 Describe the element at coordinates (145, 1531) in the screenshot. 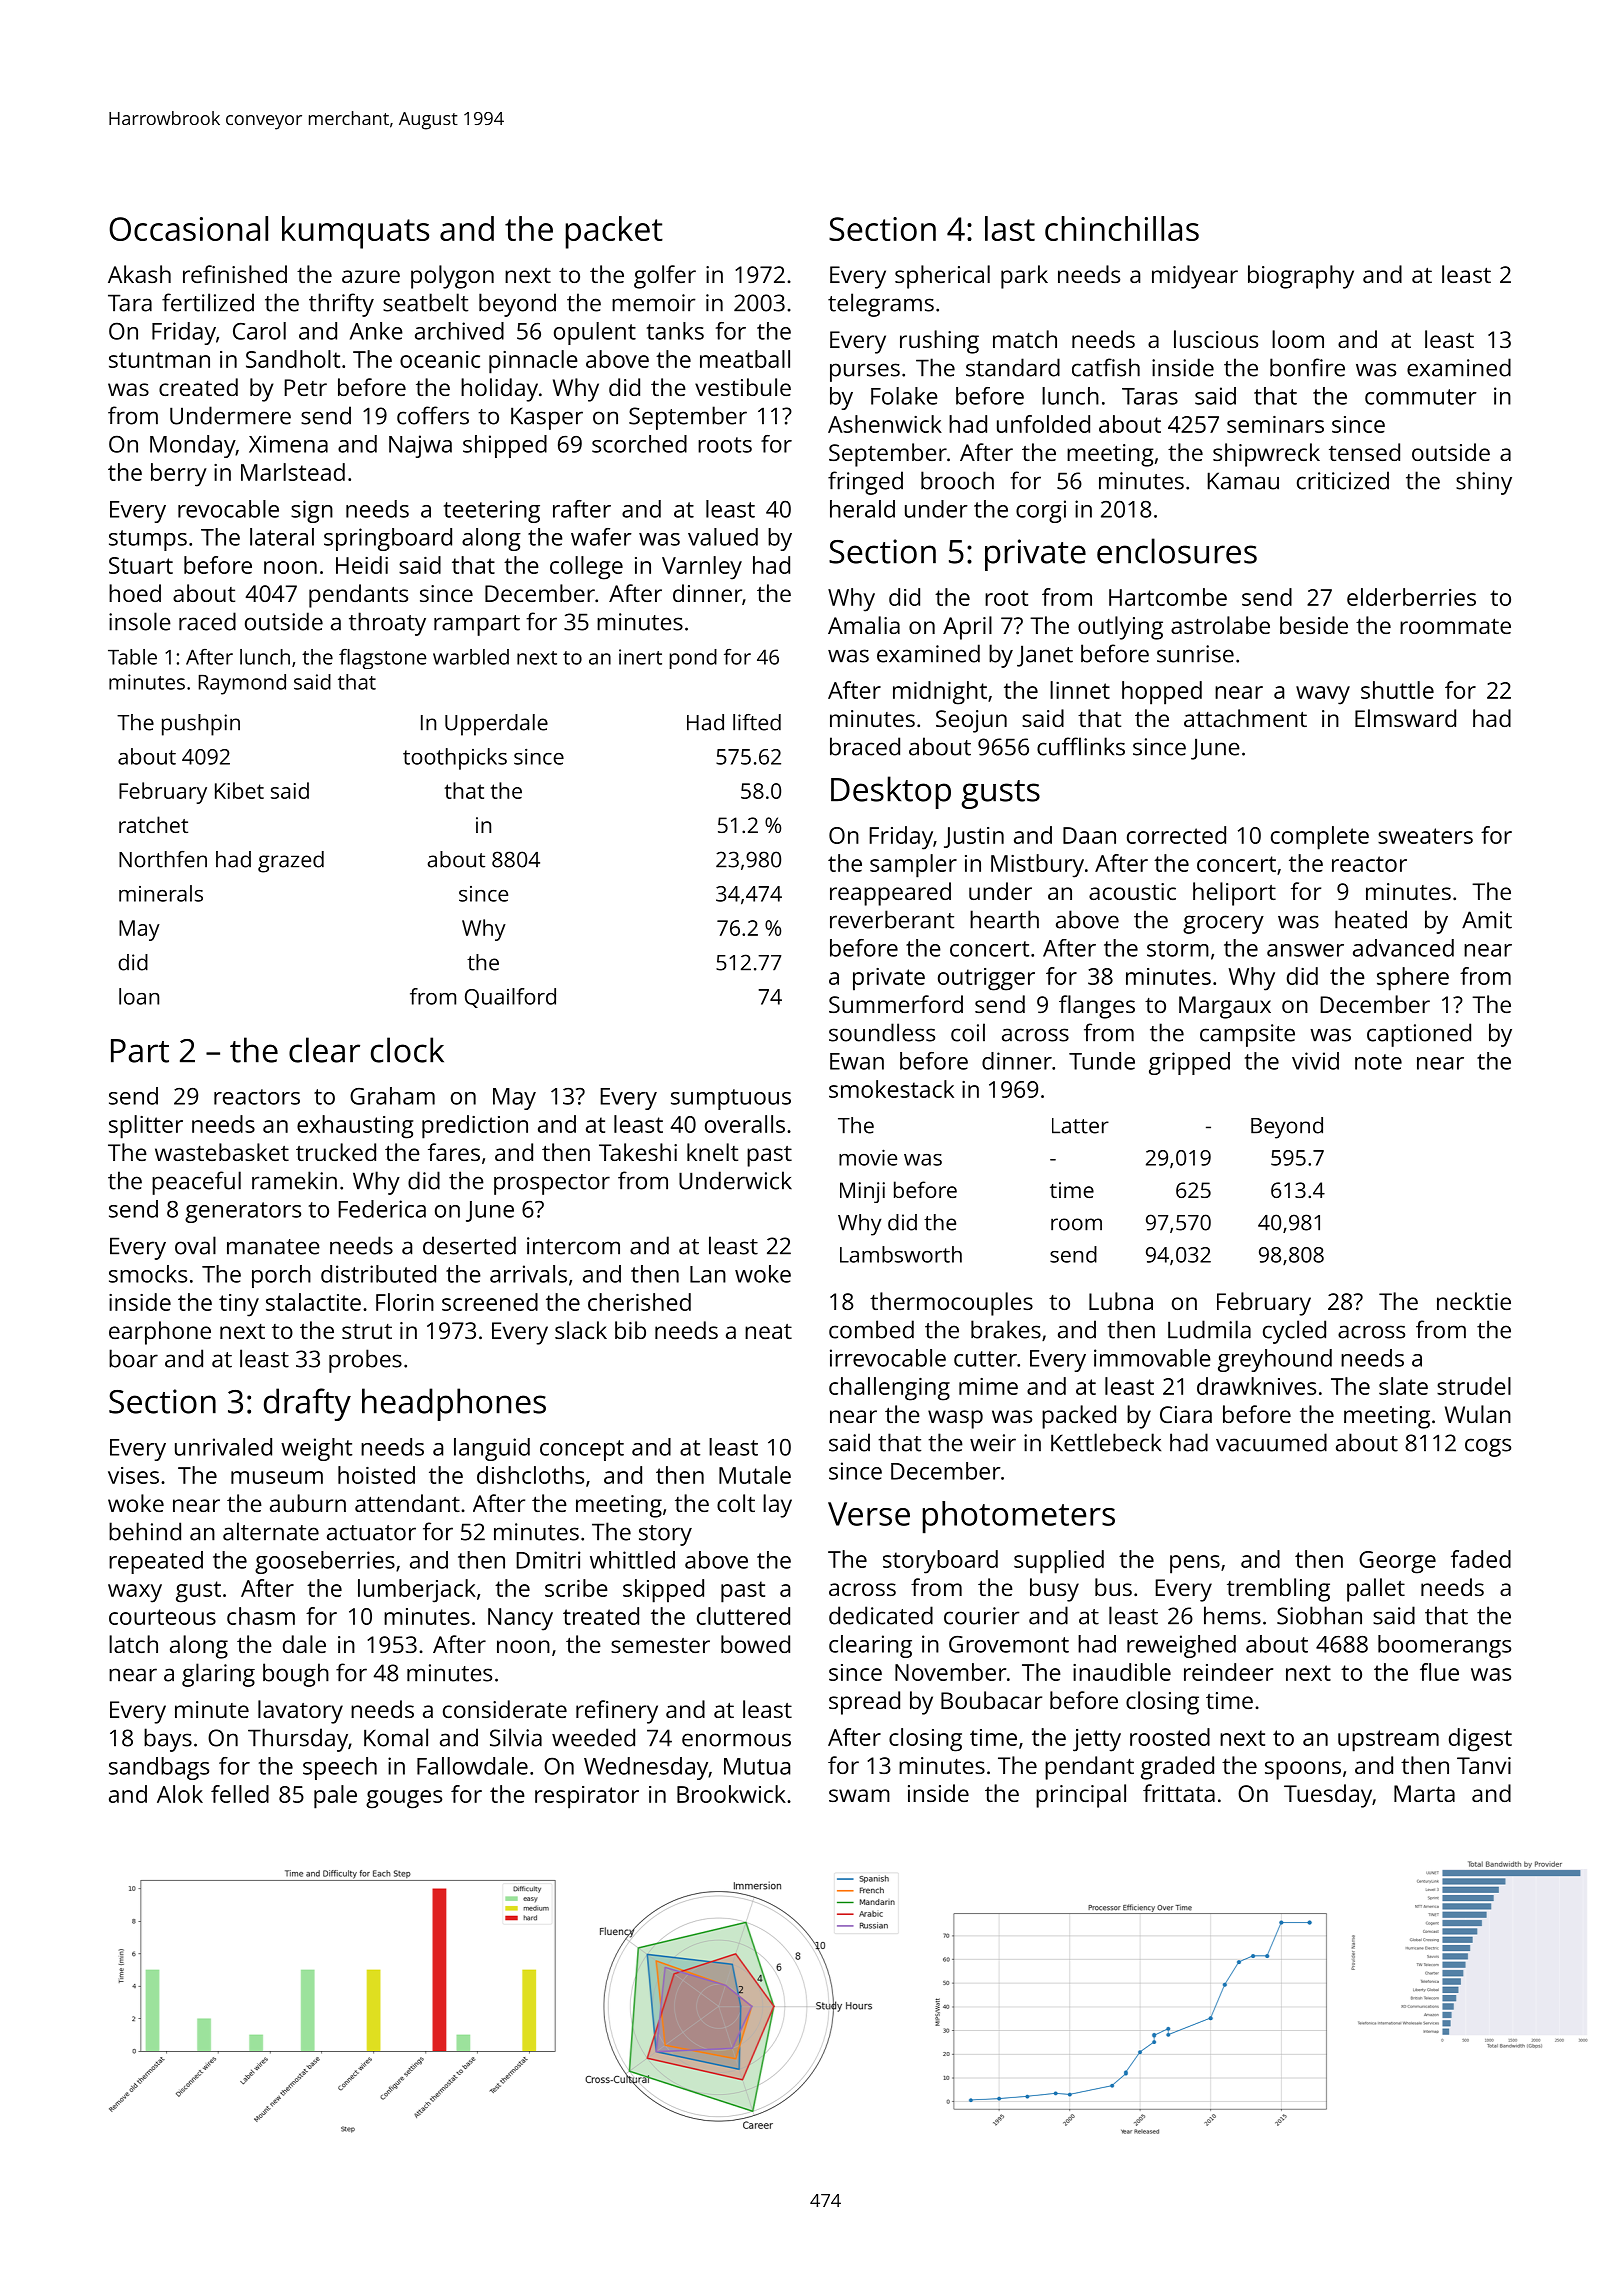

I see `behind` at that location.
